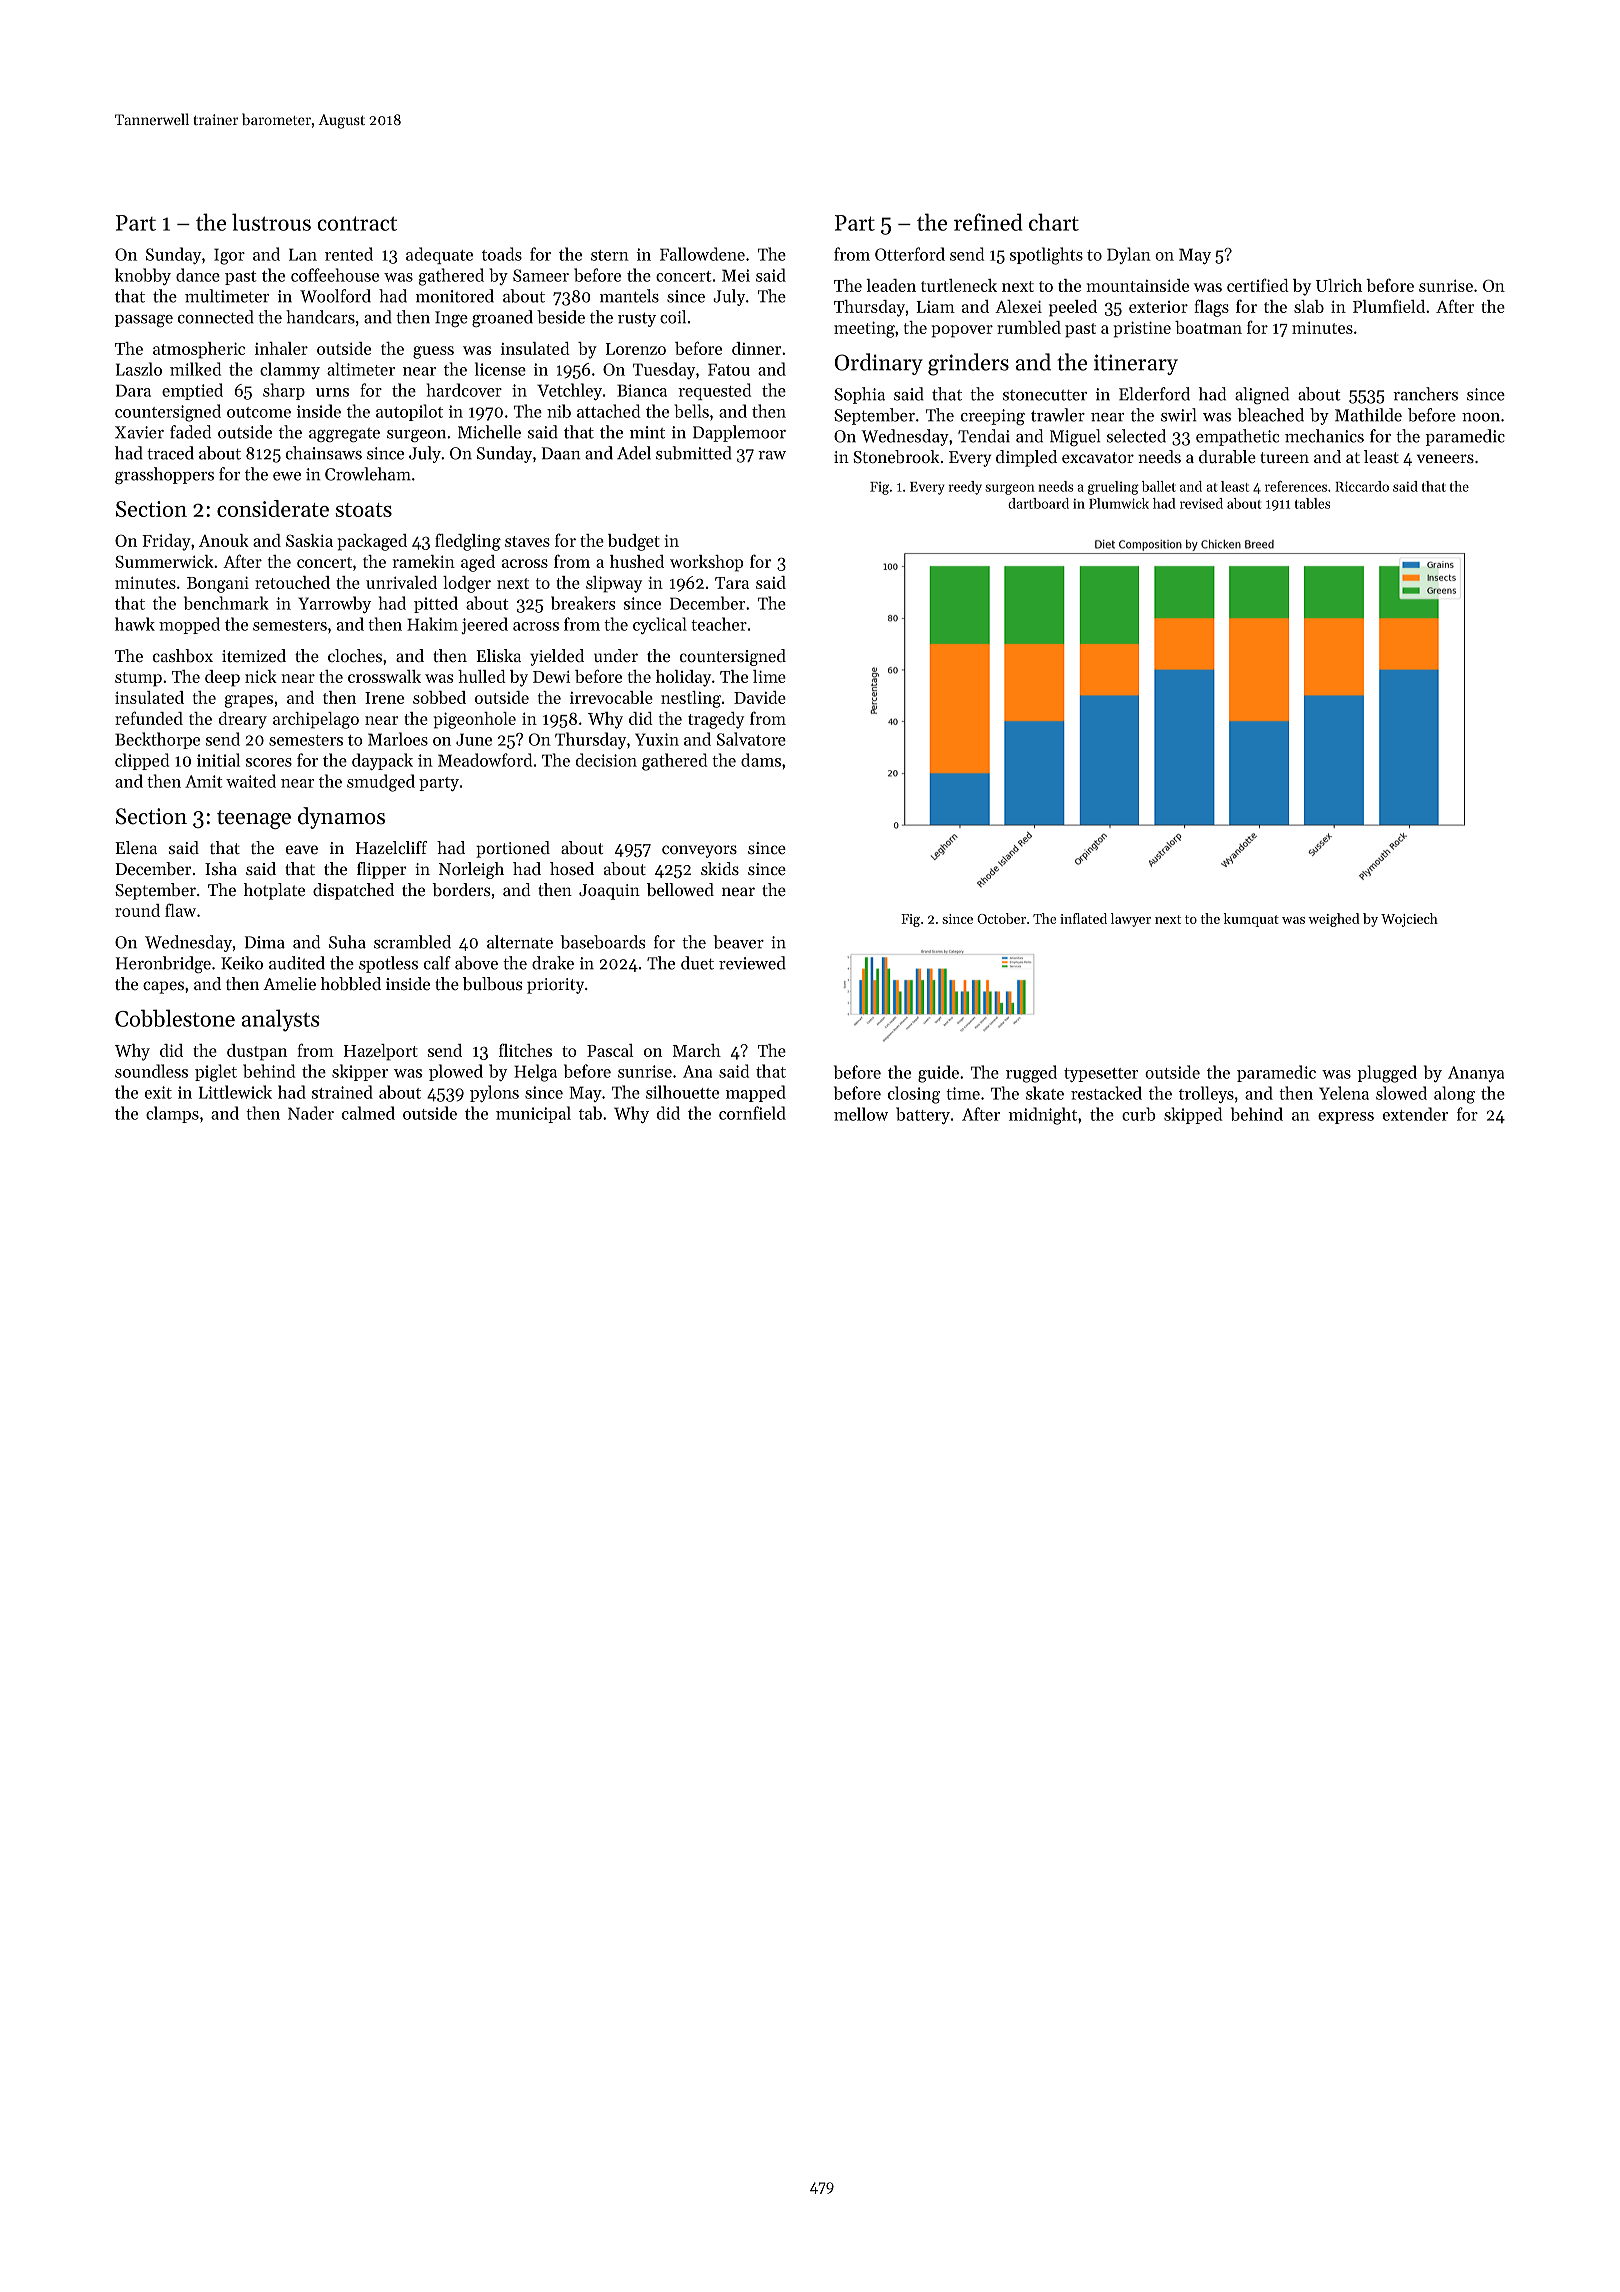  I want to click on Davide, so click(760, 697).
